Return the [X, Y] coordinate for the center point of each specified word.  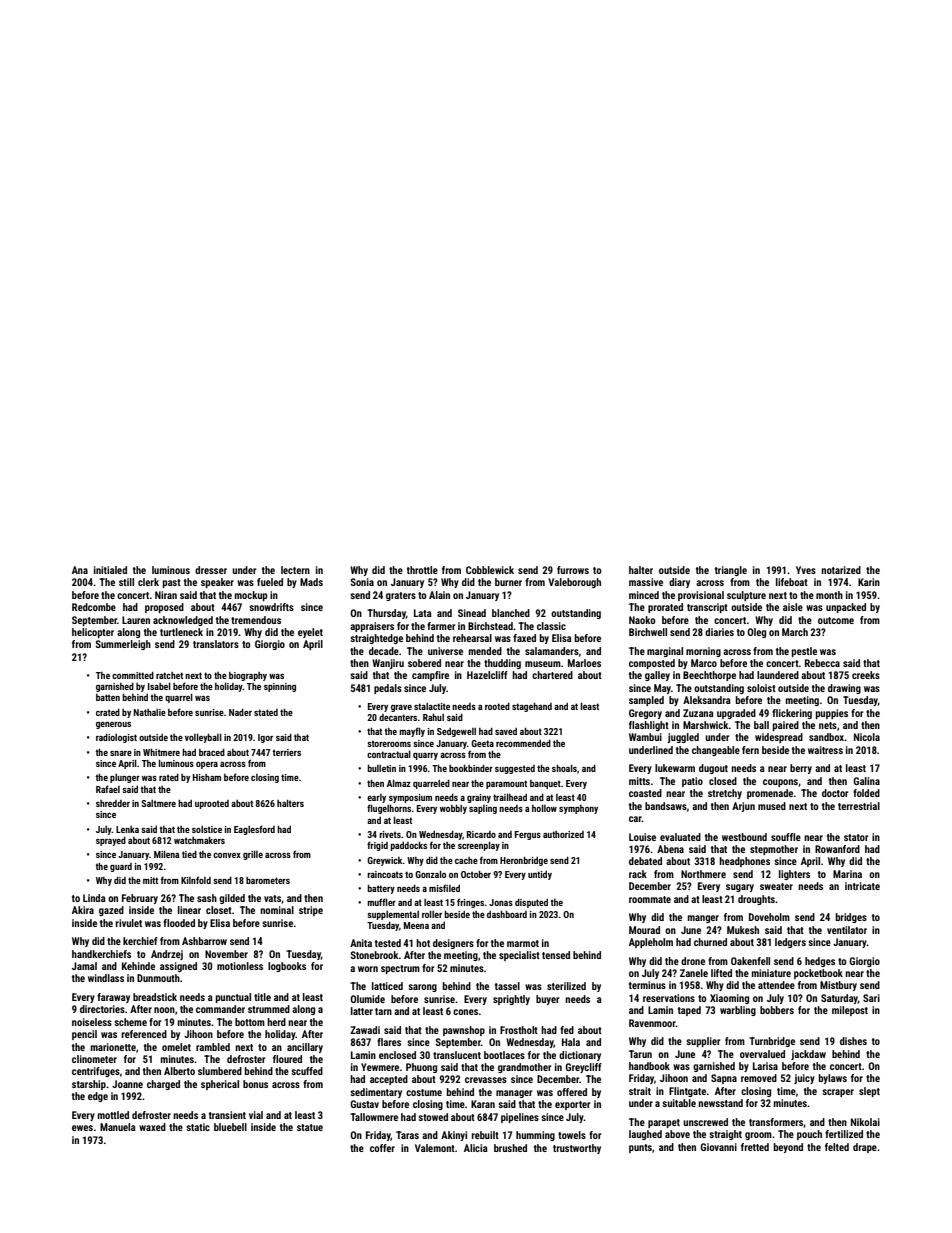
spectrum [400, 969]
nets [828, 725]
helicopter [93, 633]
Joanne [127, 1084]
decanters [398, 717]
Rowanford [837, 849]
